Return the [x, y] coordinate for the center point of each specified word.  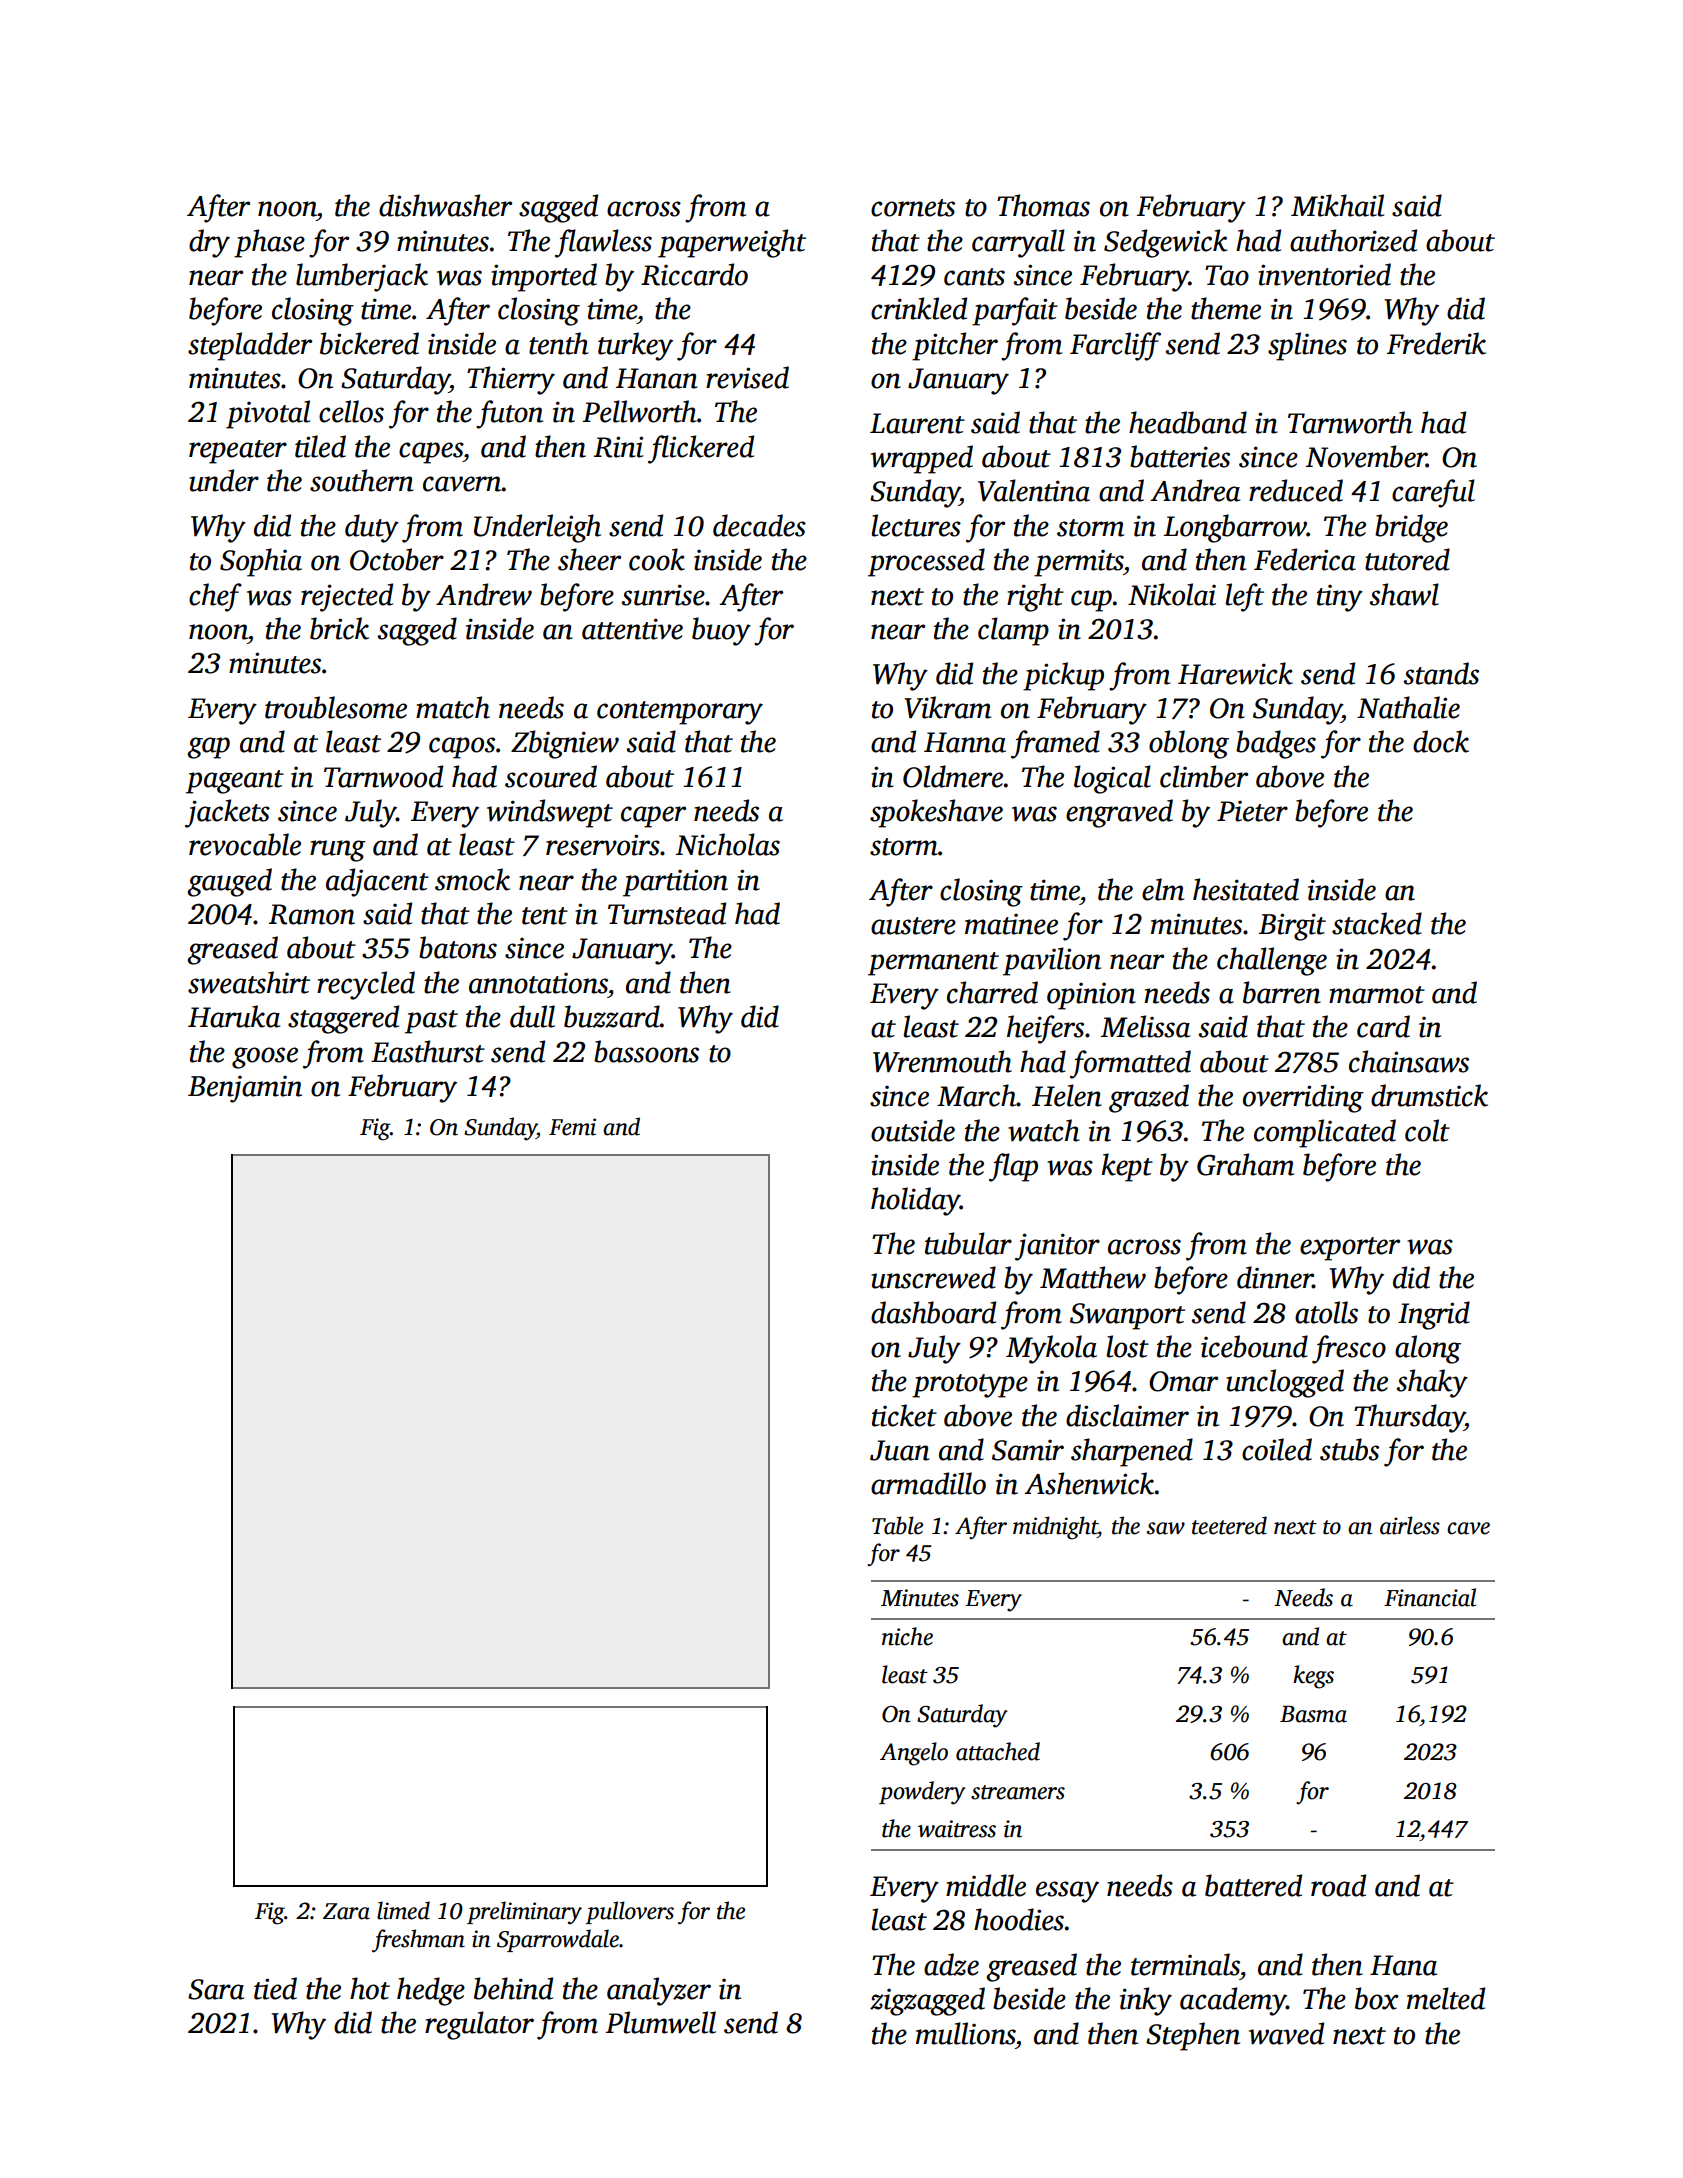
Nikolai [1172, 594]
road [1338, 1885]
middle [986, 1885]
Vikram [947, 707]
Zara [346, 1911]
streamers [1018, 1792]
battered [1253, 1885]
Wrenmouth [942, 1061]
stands [1441, 673]
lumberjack [362, 277]
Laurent [917, 423]
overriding [1303, 1098]
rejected [347, 597]
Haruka [234, 1016]
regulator [479, 2025]
